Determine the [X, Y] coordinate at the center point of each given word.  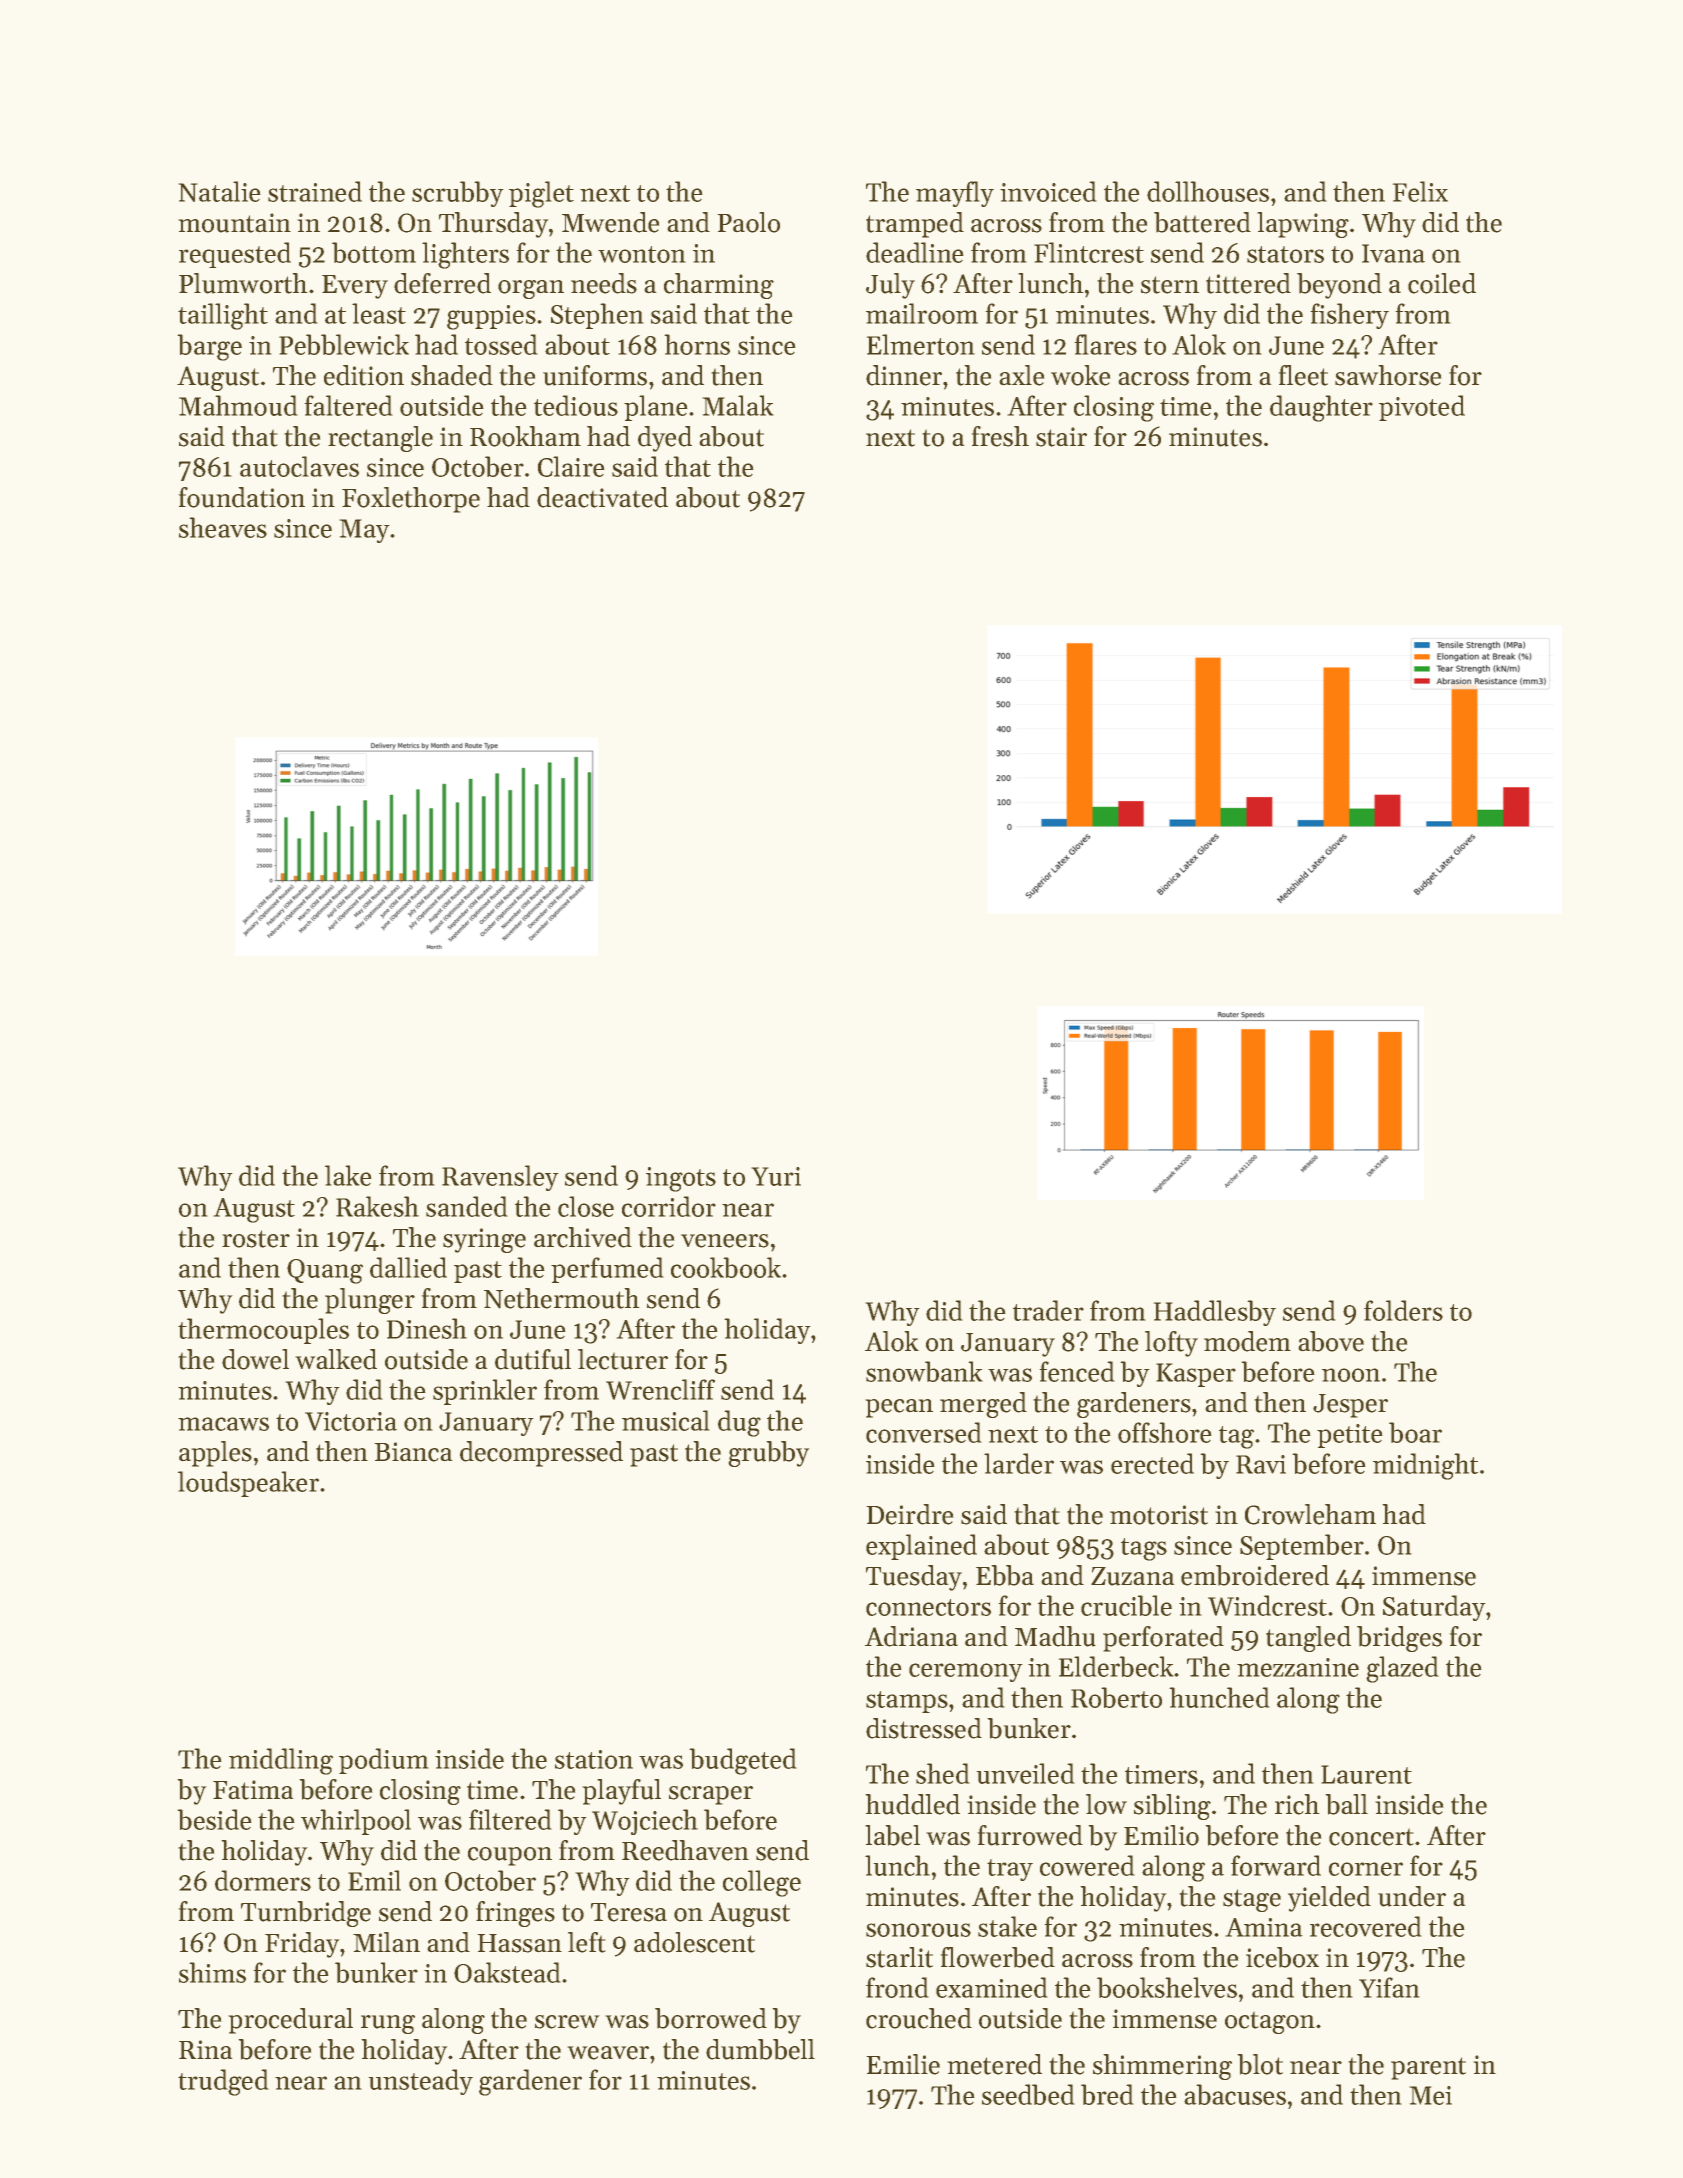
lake [348, 1175]
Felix [1420, 191]
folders [1403, 1310]
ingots [681, 1179]
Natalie [219, 191]
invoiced [1048, 191]
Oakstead [507, 1972]
